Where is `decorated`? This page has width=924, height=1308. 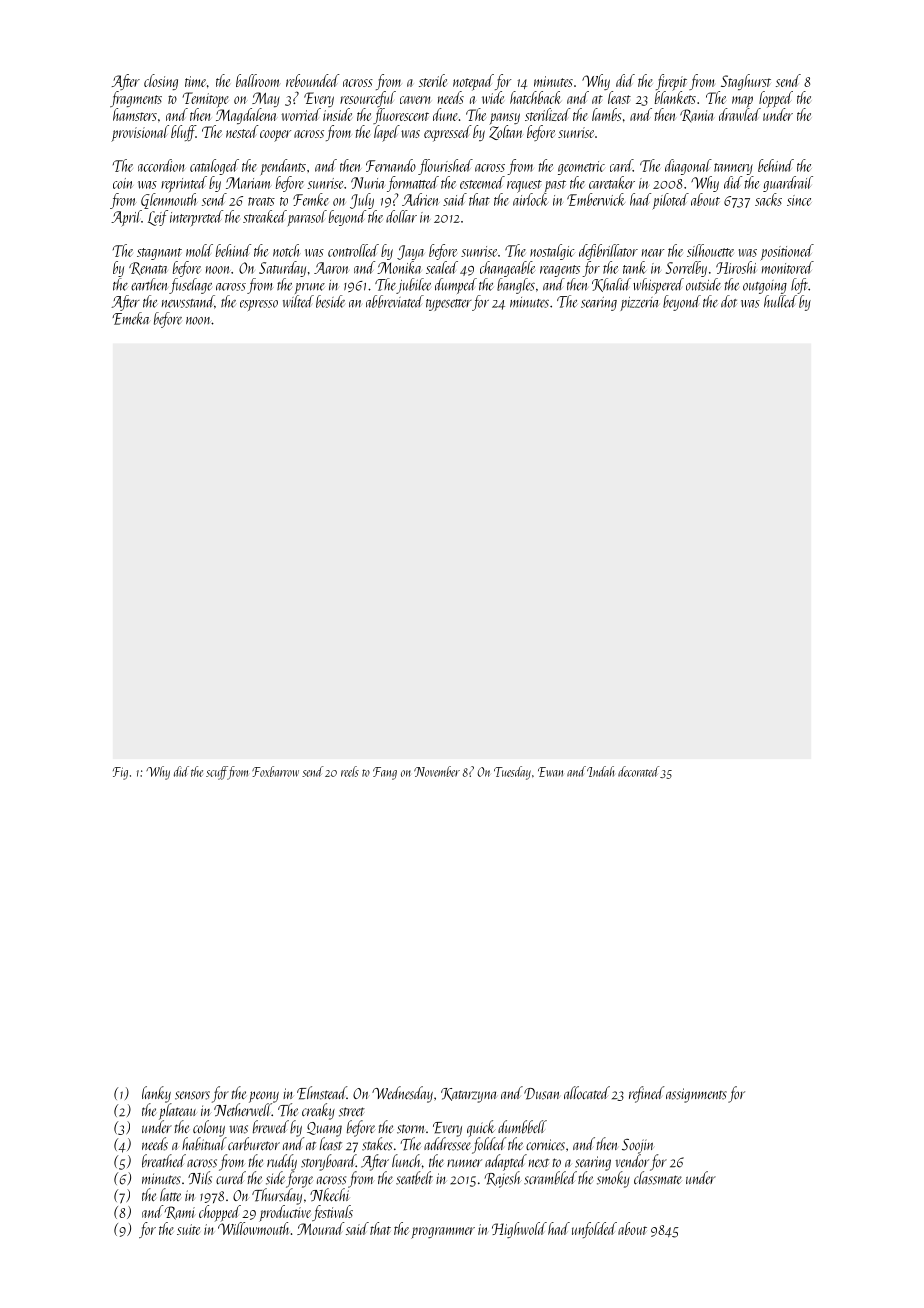
decorated is located at coordinates (639, 771).
